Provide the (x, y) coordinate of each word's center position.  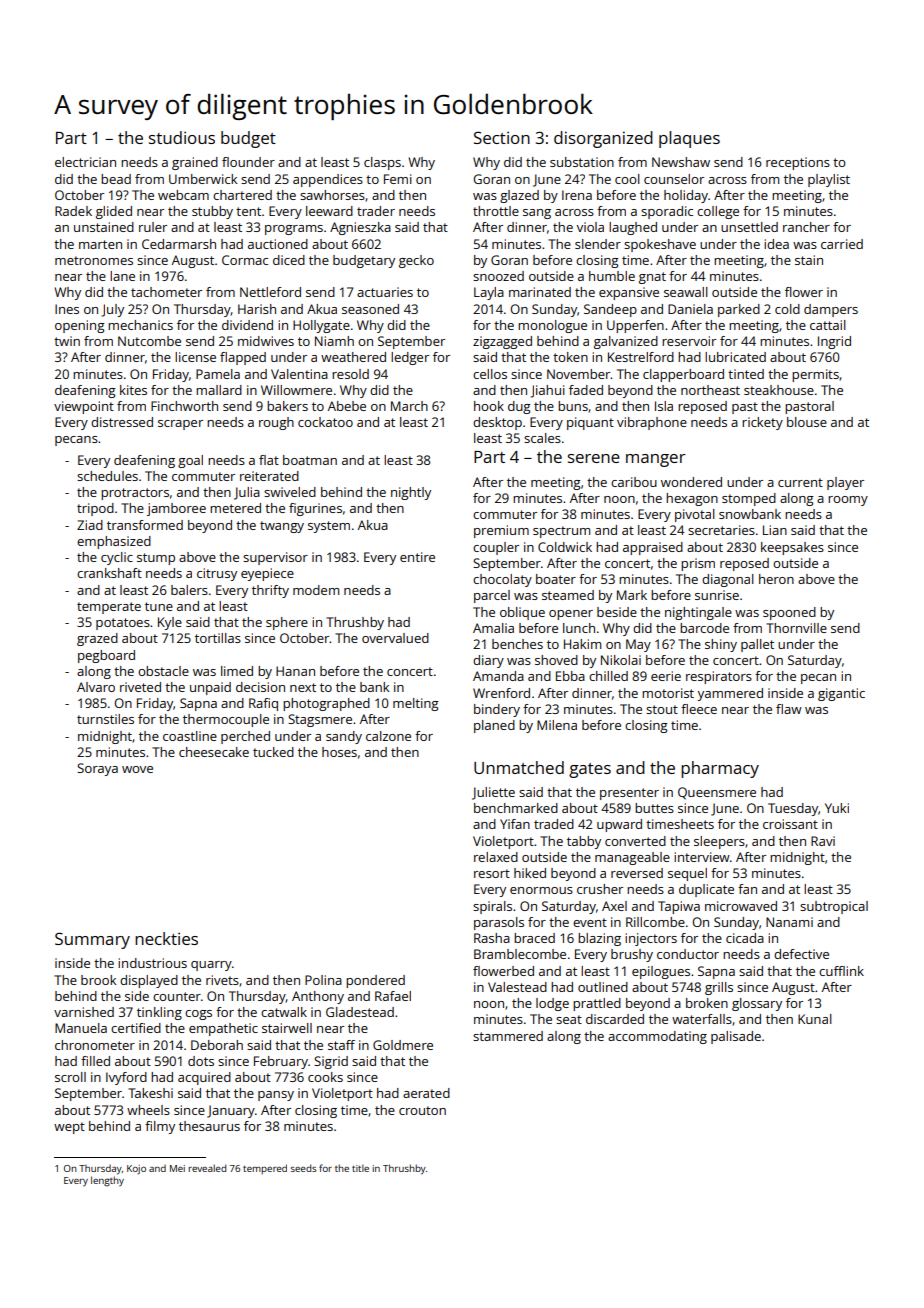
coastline (190, 736)
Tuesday (793, 809)
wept (69, 1128)
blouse (807, 422)
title (360, 1168)
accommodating (657, 1037)
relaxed (496, 857)
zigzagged (502, 342)
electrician (85, 162)
